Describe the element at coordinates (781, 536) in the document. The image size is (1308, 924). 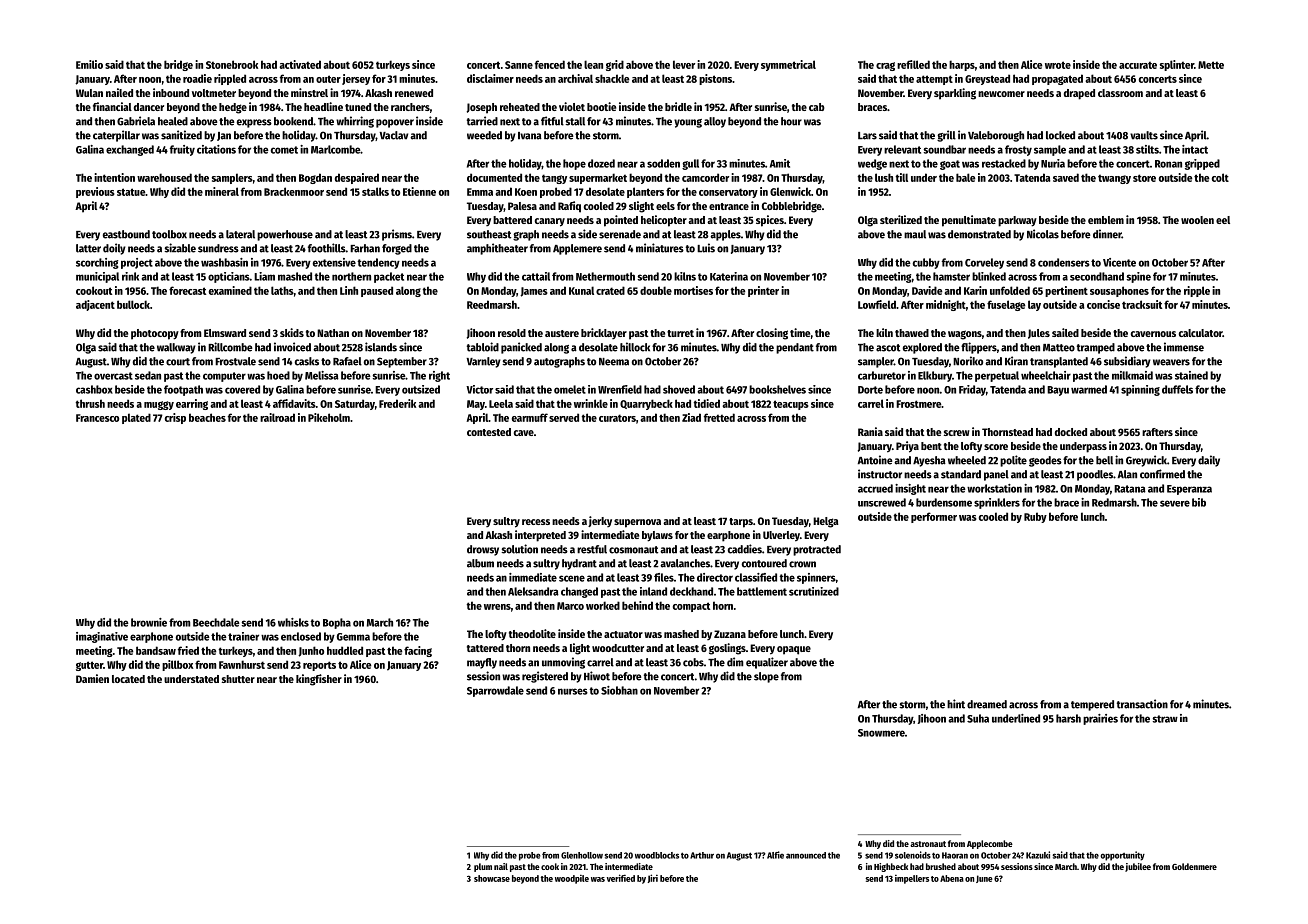
I see `Ulverley` at that location.
